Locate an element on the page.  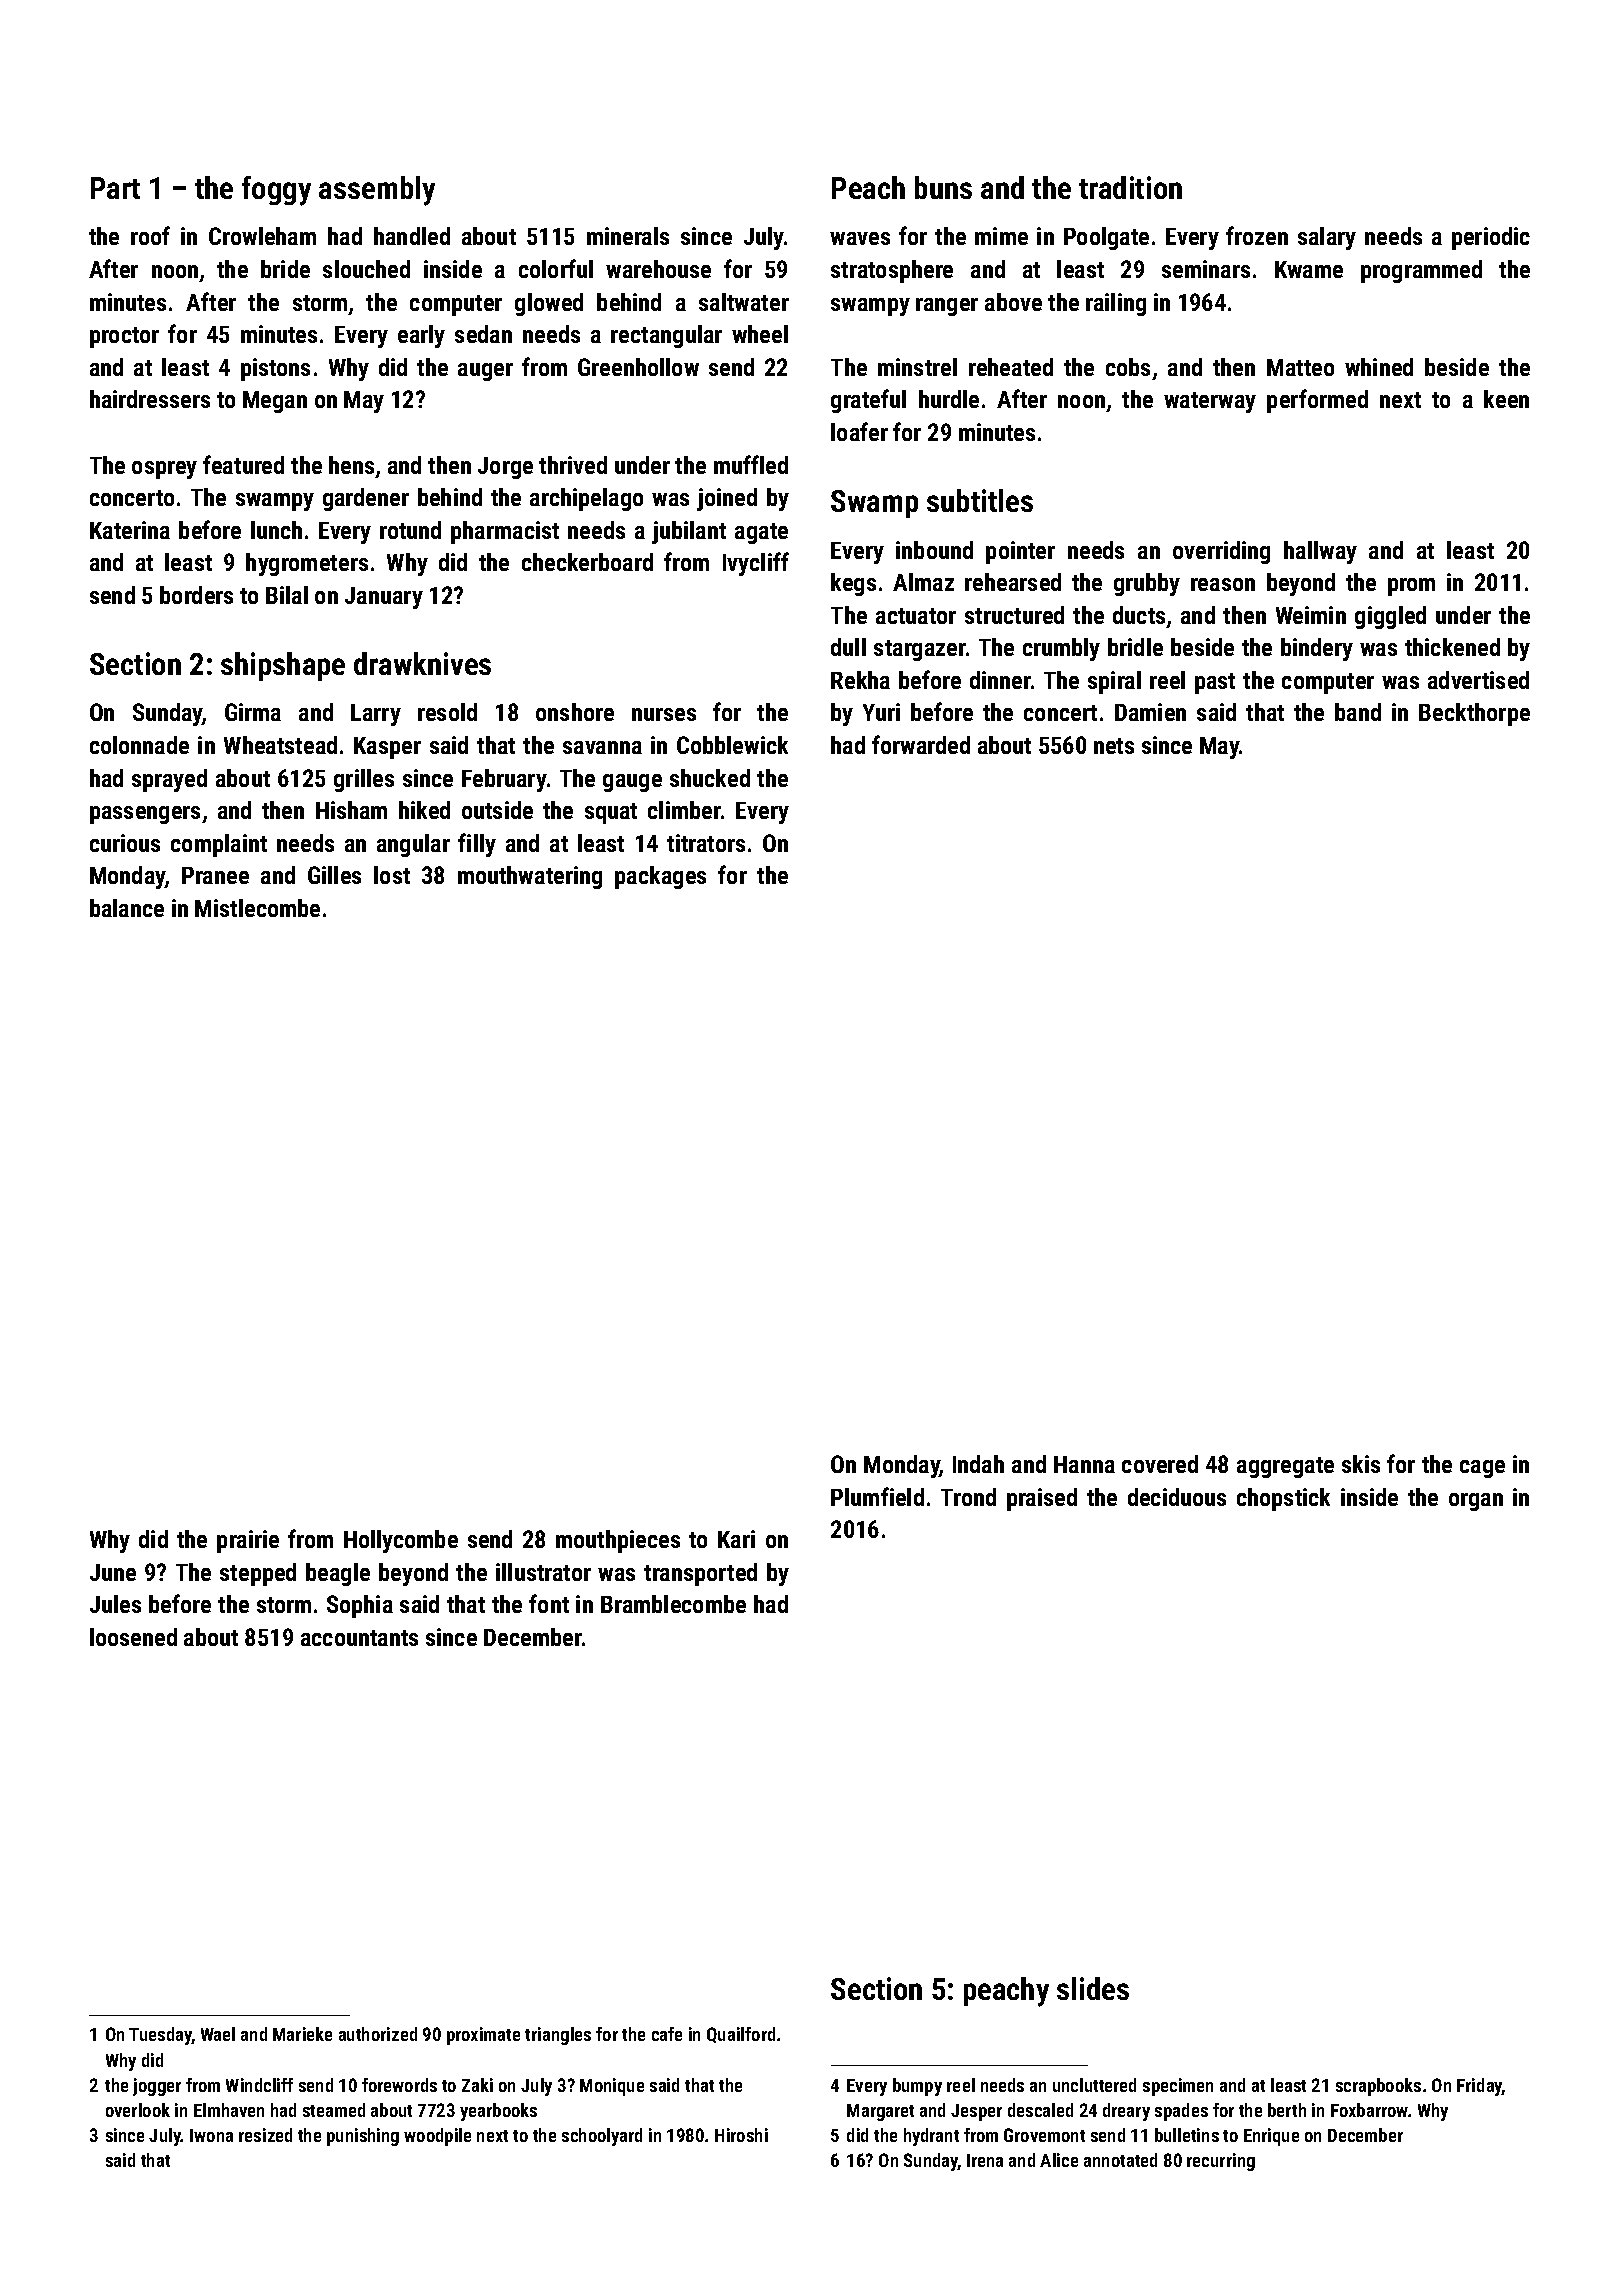
balance is located at coordinates (127, 908).
